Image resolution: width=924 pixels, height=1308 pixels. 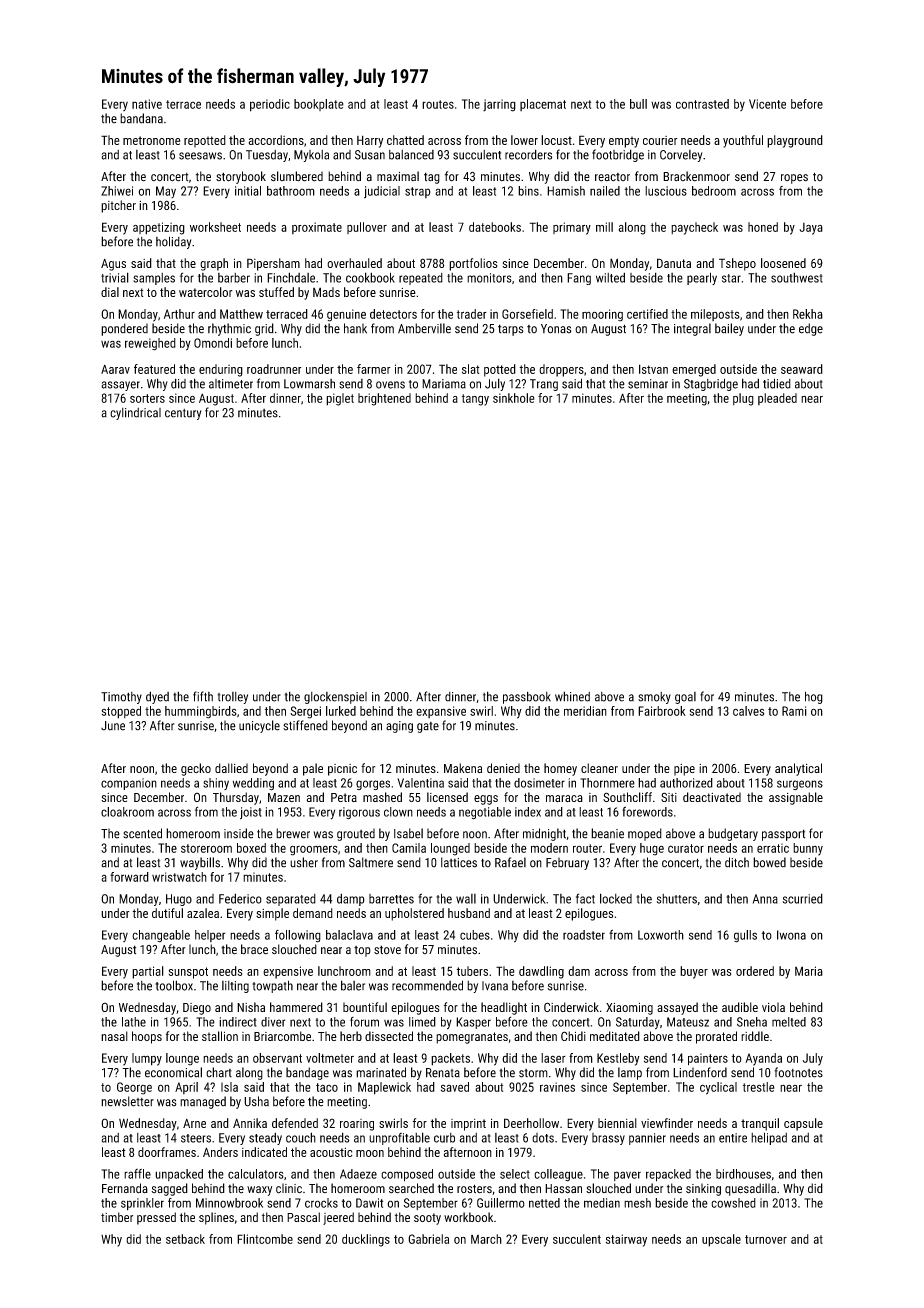 What do you see at coordinates (814, 697) in the screenshot?
I see `hog` at bounding box center [814, 697].
